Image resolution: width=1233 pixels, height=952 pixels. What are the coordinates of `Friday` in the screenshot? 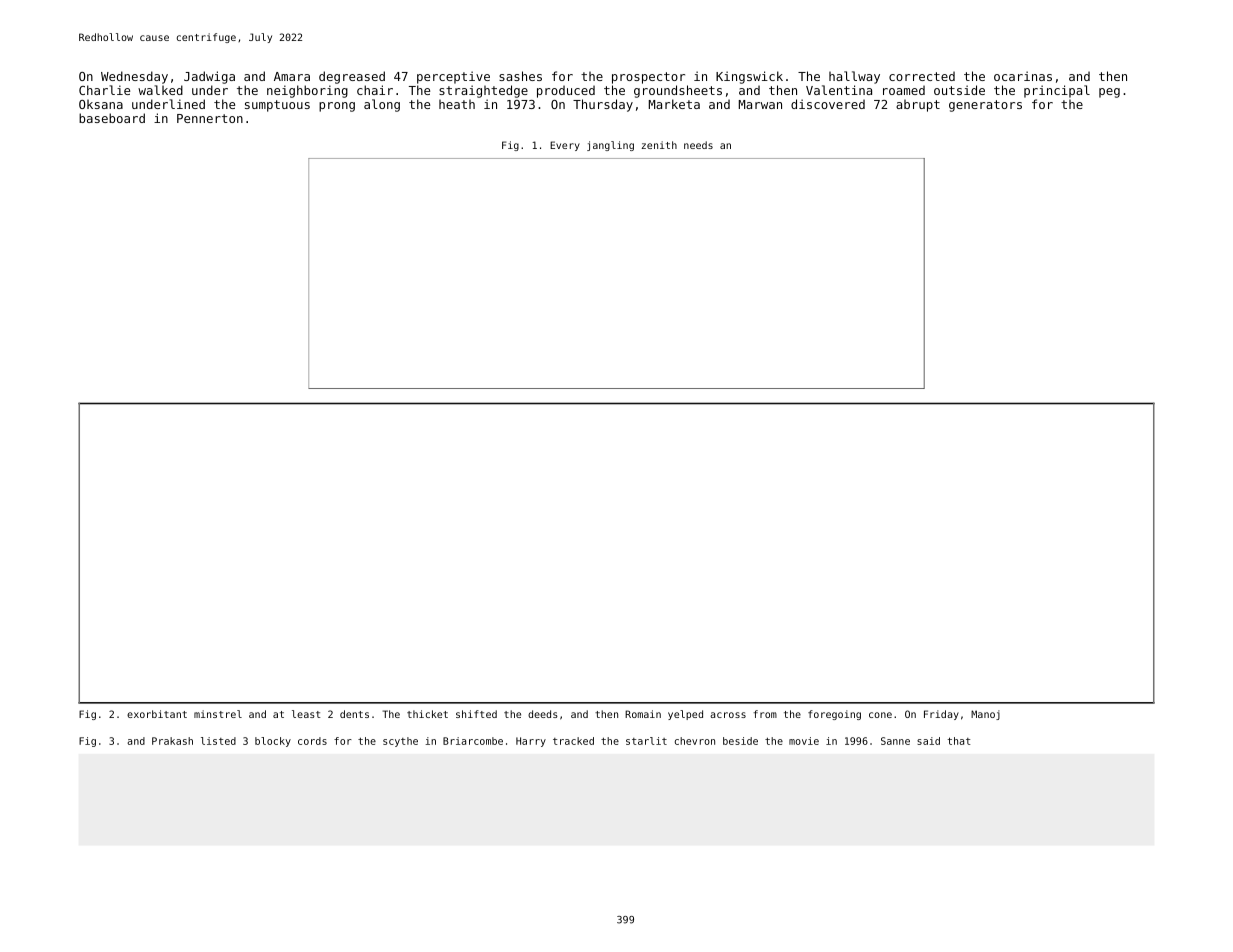 It's located at (941, 715).
